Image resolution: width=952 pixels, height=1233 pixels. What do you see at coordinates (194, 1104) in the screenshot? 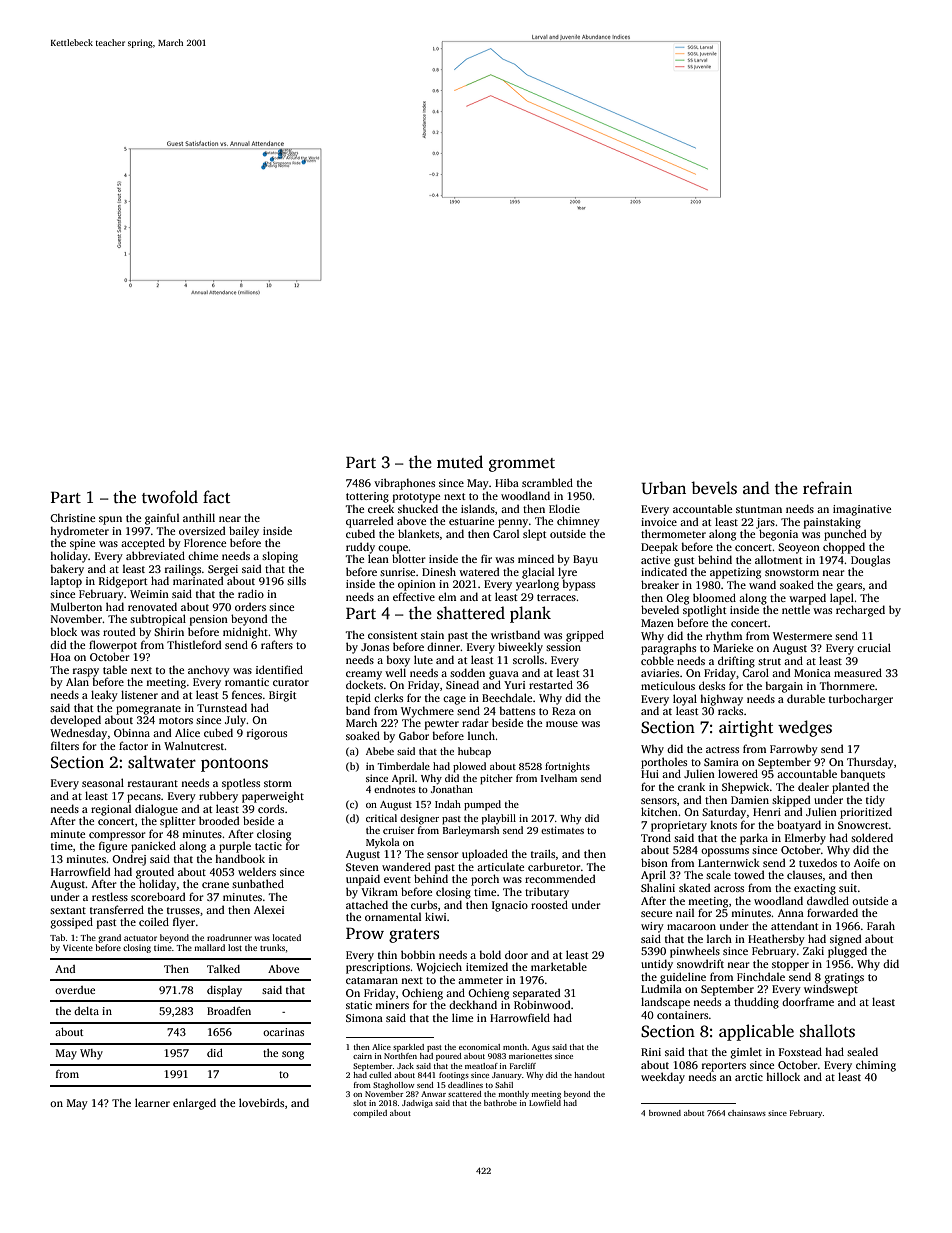
I see `enlarged` at bounding box center [194, 1104].
